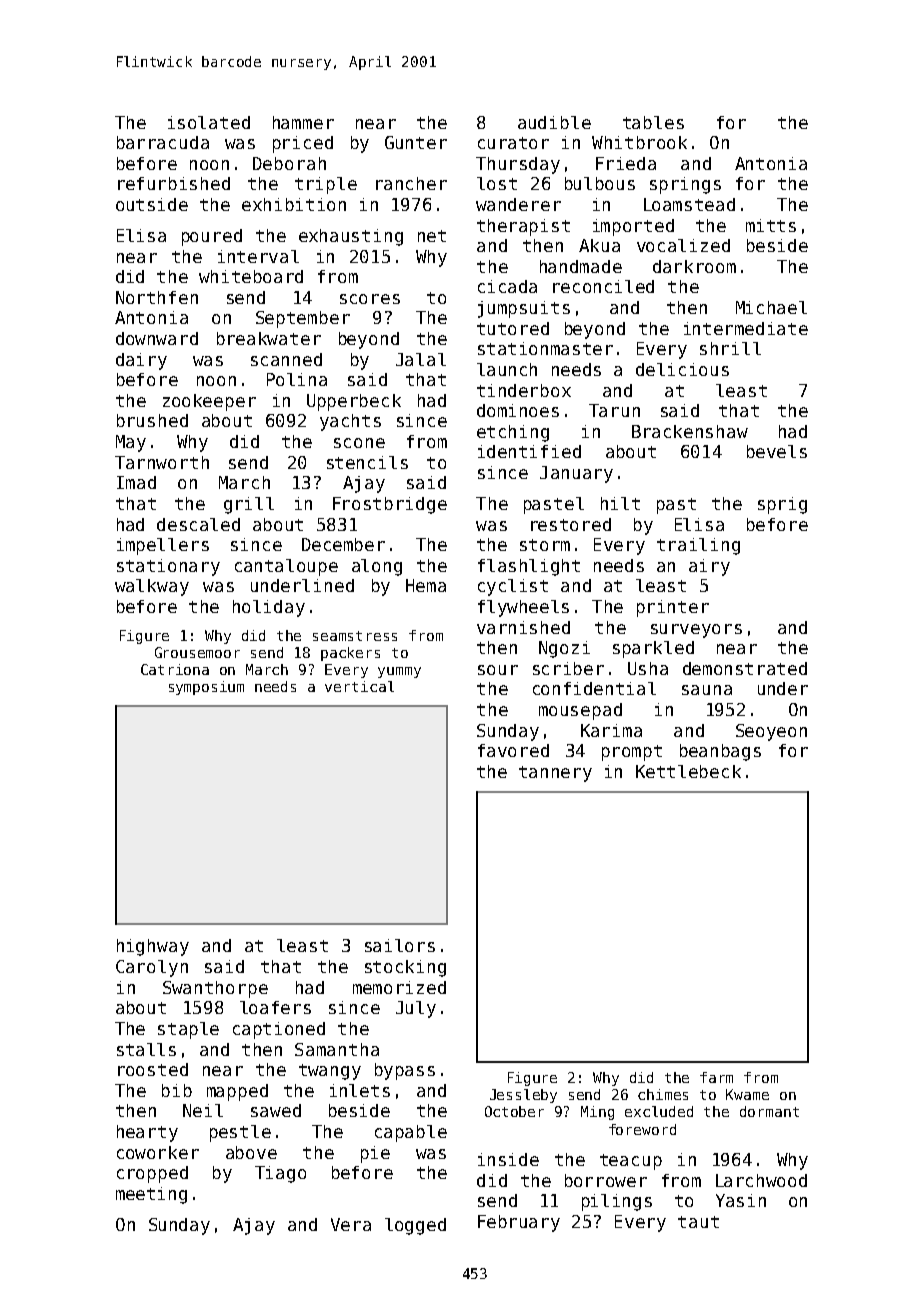 This screenshot has width=924, height=1311. Describe the element at coordinates (782, 505) in the screenshot. I see `sprig` at that location.
